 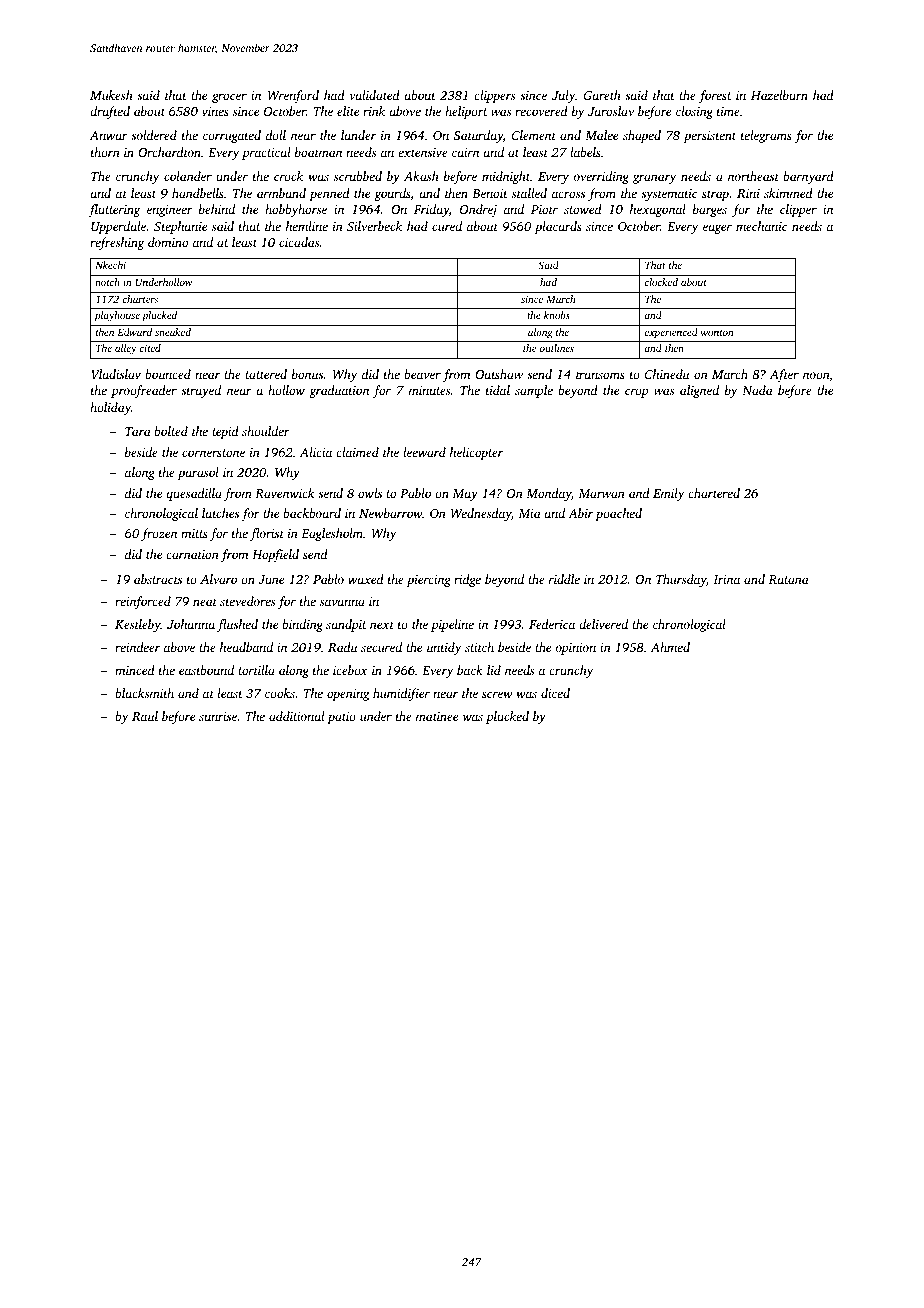 I want to click on blacksmith, so click(x=144, y=693).
